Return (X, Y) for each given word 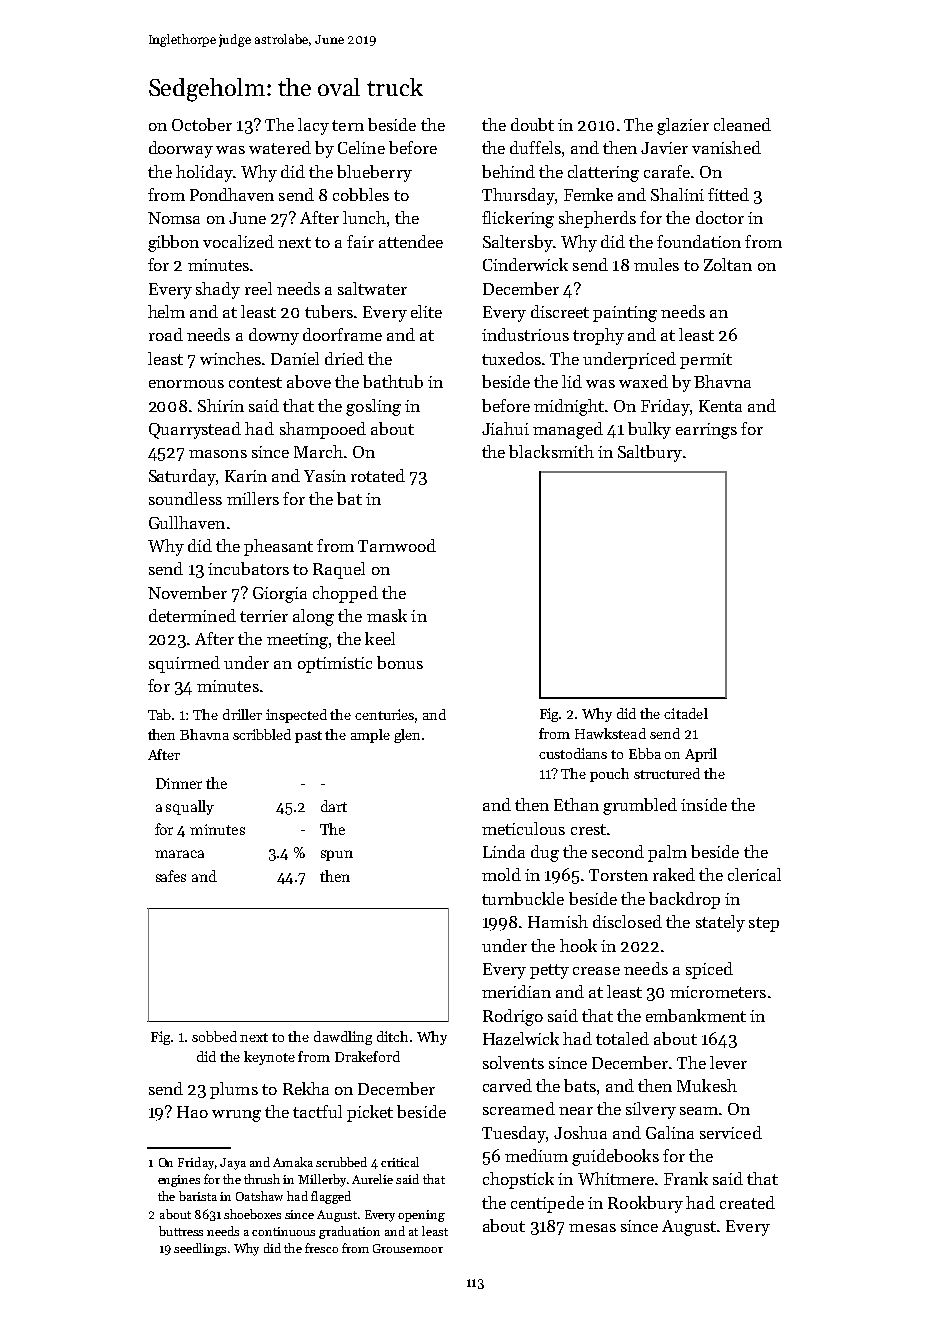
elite (426, 311)
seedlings (200, 1249)
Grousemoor (408, 1248)
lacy (313, 126)
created (747, 1202)
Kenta (720, 406)
